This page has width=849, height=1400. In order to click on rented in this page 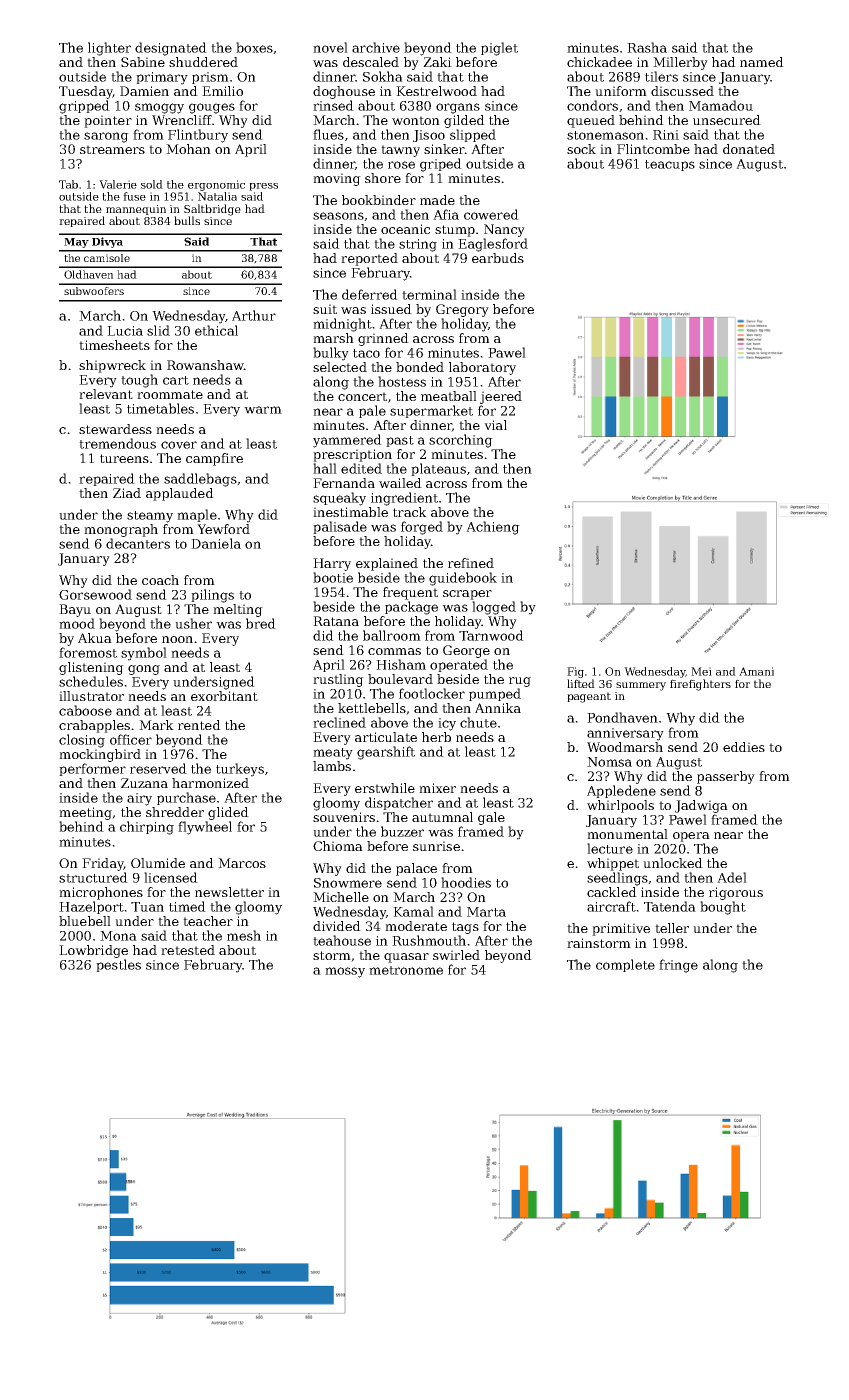, I will do `click(199, 725)`.
